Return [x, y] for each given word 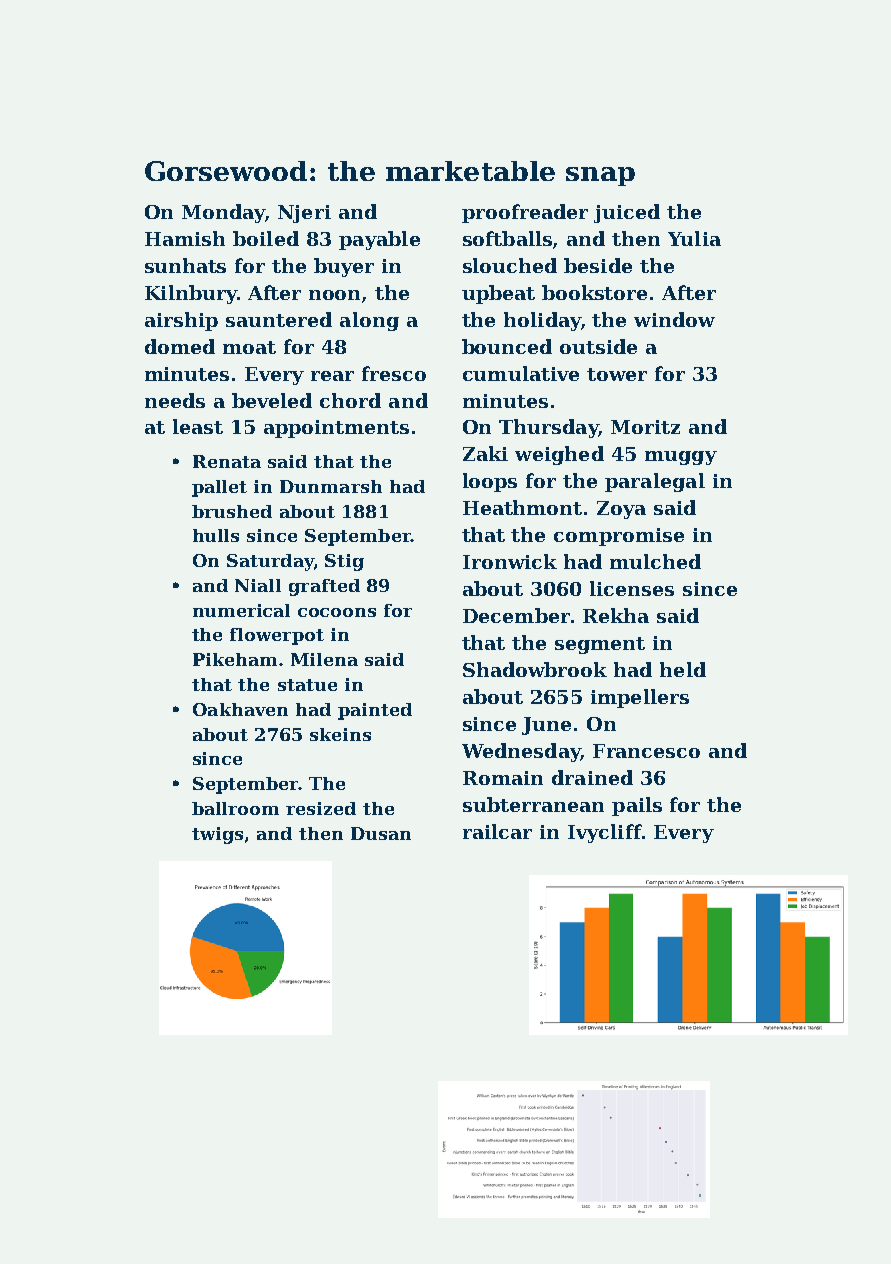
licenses [632, 588]
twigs [217, 835]
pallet [219, 488]
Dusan [381, 833]
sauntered [279, 319]
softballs [507, 238]
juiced [627, 213]
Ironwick [510, 561]
